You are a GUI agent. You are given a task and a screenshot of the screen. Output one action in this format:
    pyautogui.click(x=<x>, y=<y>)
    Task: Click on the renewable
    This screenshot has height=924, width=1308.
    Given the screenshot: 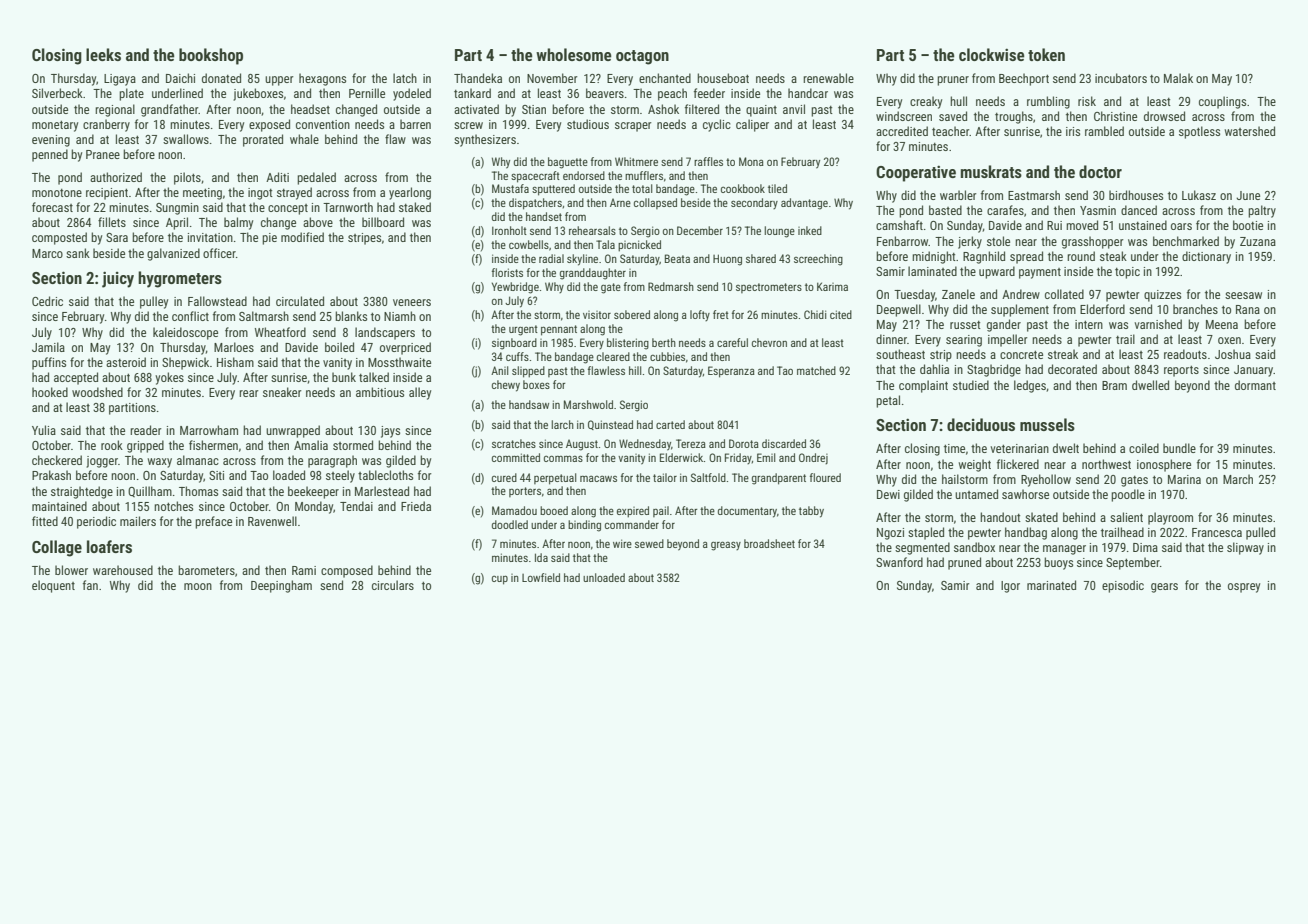 What is the action you would take?
    pyautogui.click(x=828, y=78)
